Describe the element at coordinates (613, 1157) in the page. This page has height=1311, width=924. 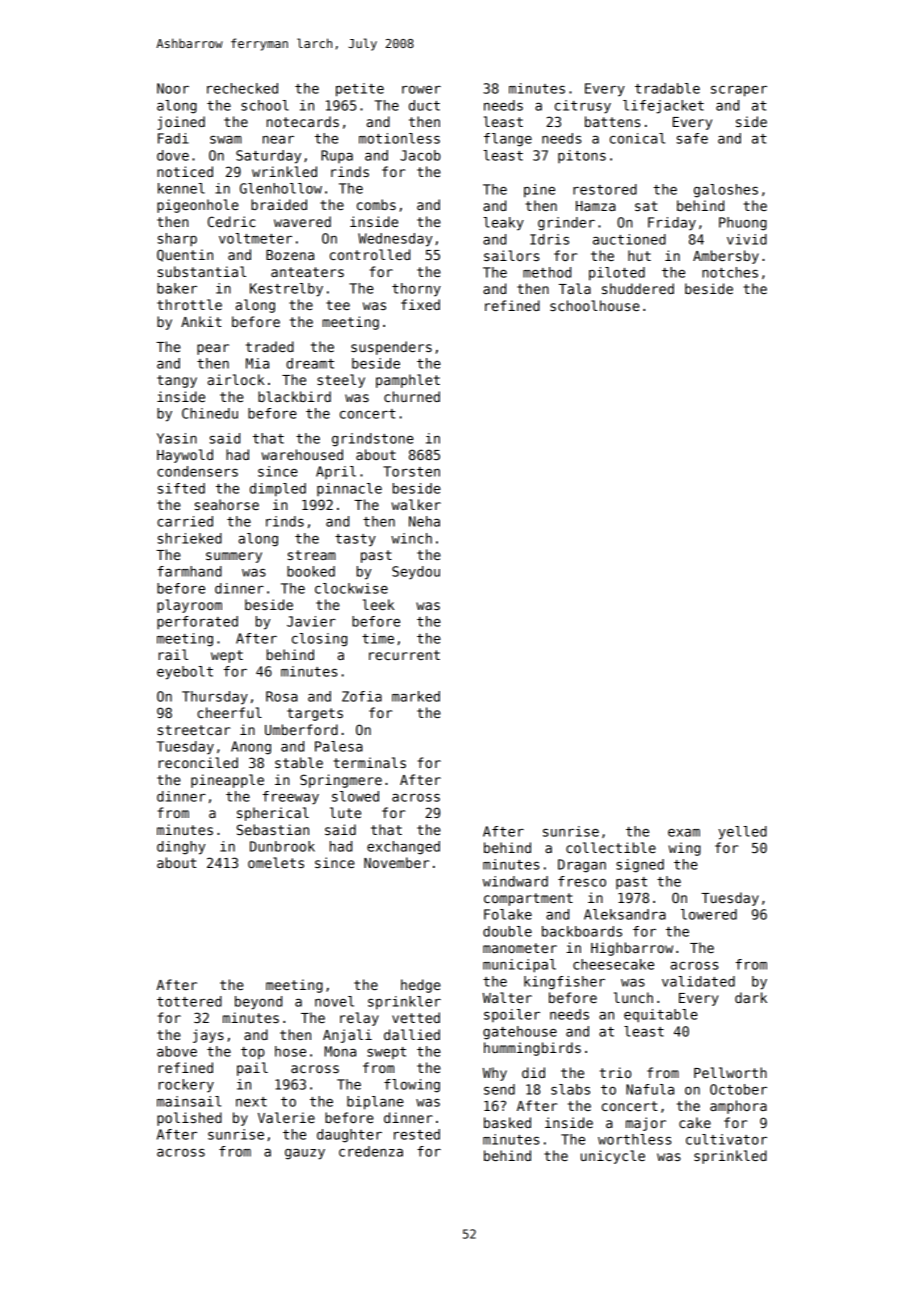
I see `unicycle` at that location.
